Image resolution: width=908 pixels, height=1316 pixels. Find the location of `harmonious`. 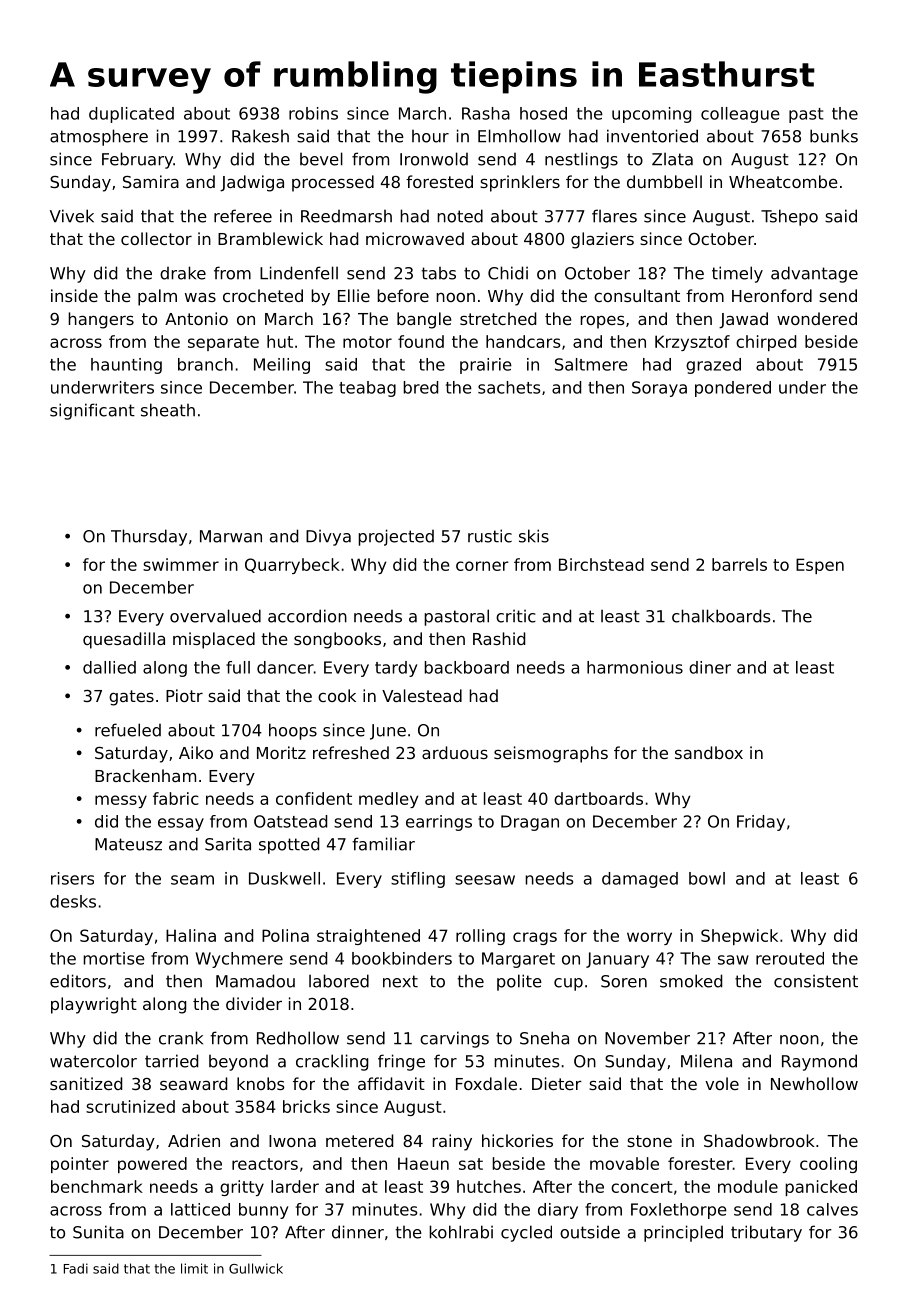

harmonious is located at coordinates (635, 667).
